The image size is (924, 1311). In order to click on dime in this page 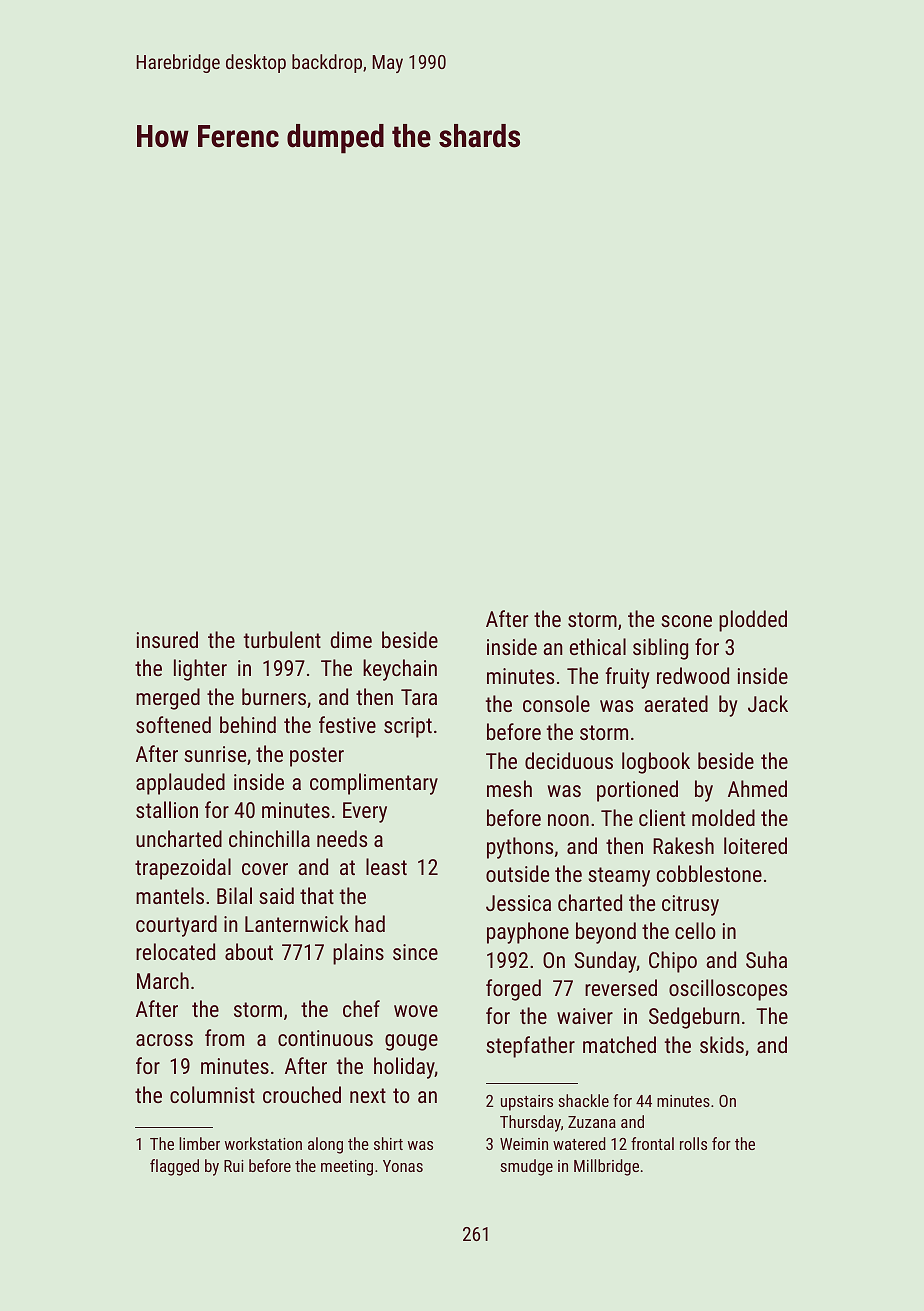, I will do `click(351, 639)`.
